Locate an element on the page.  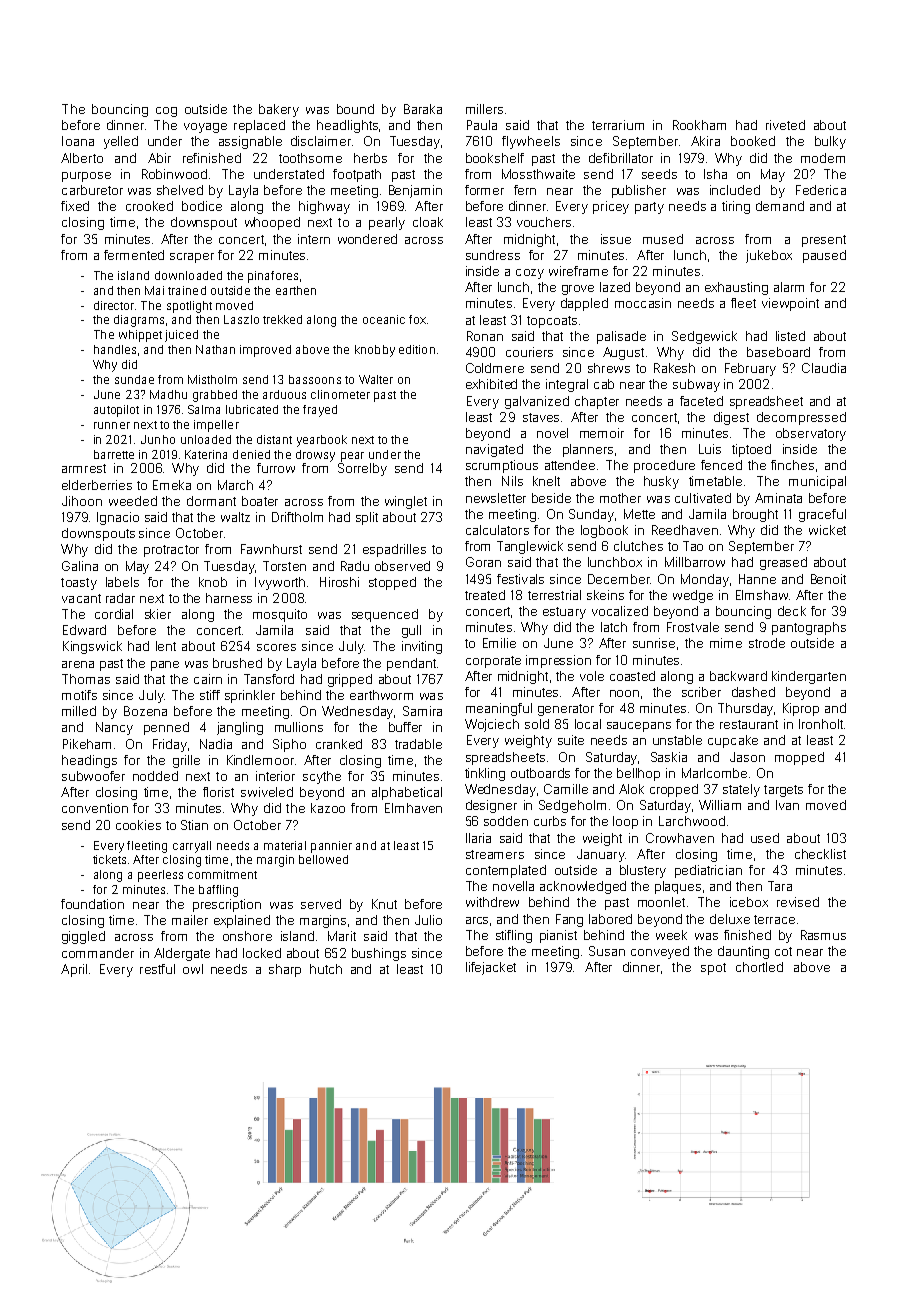
purpose is located at coordinates (86, 177).
